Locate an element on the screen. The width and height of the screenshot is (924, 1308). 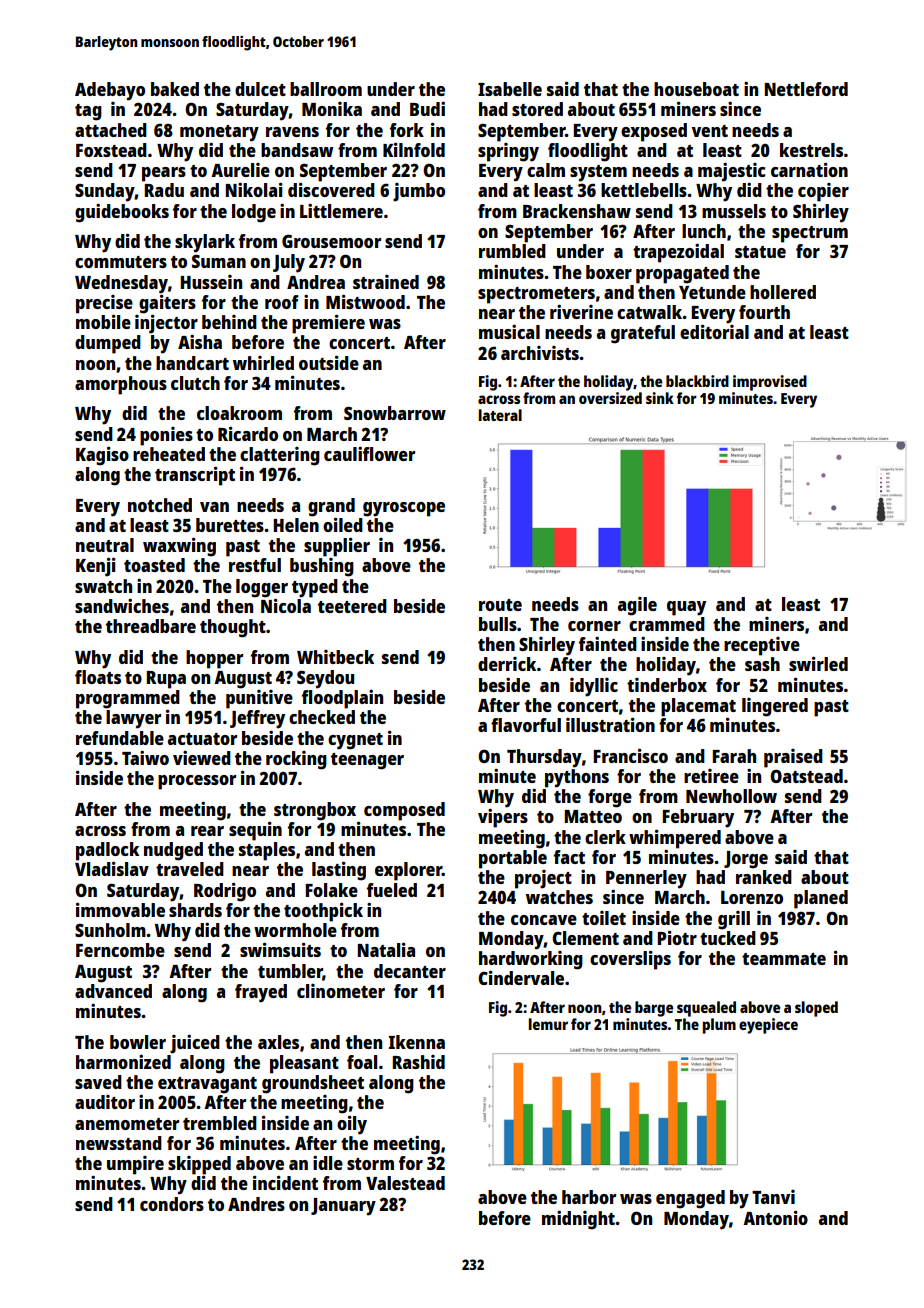
Adebayo is located at coordinates (110, 91).
